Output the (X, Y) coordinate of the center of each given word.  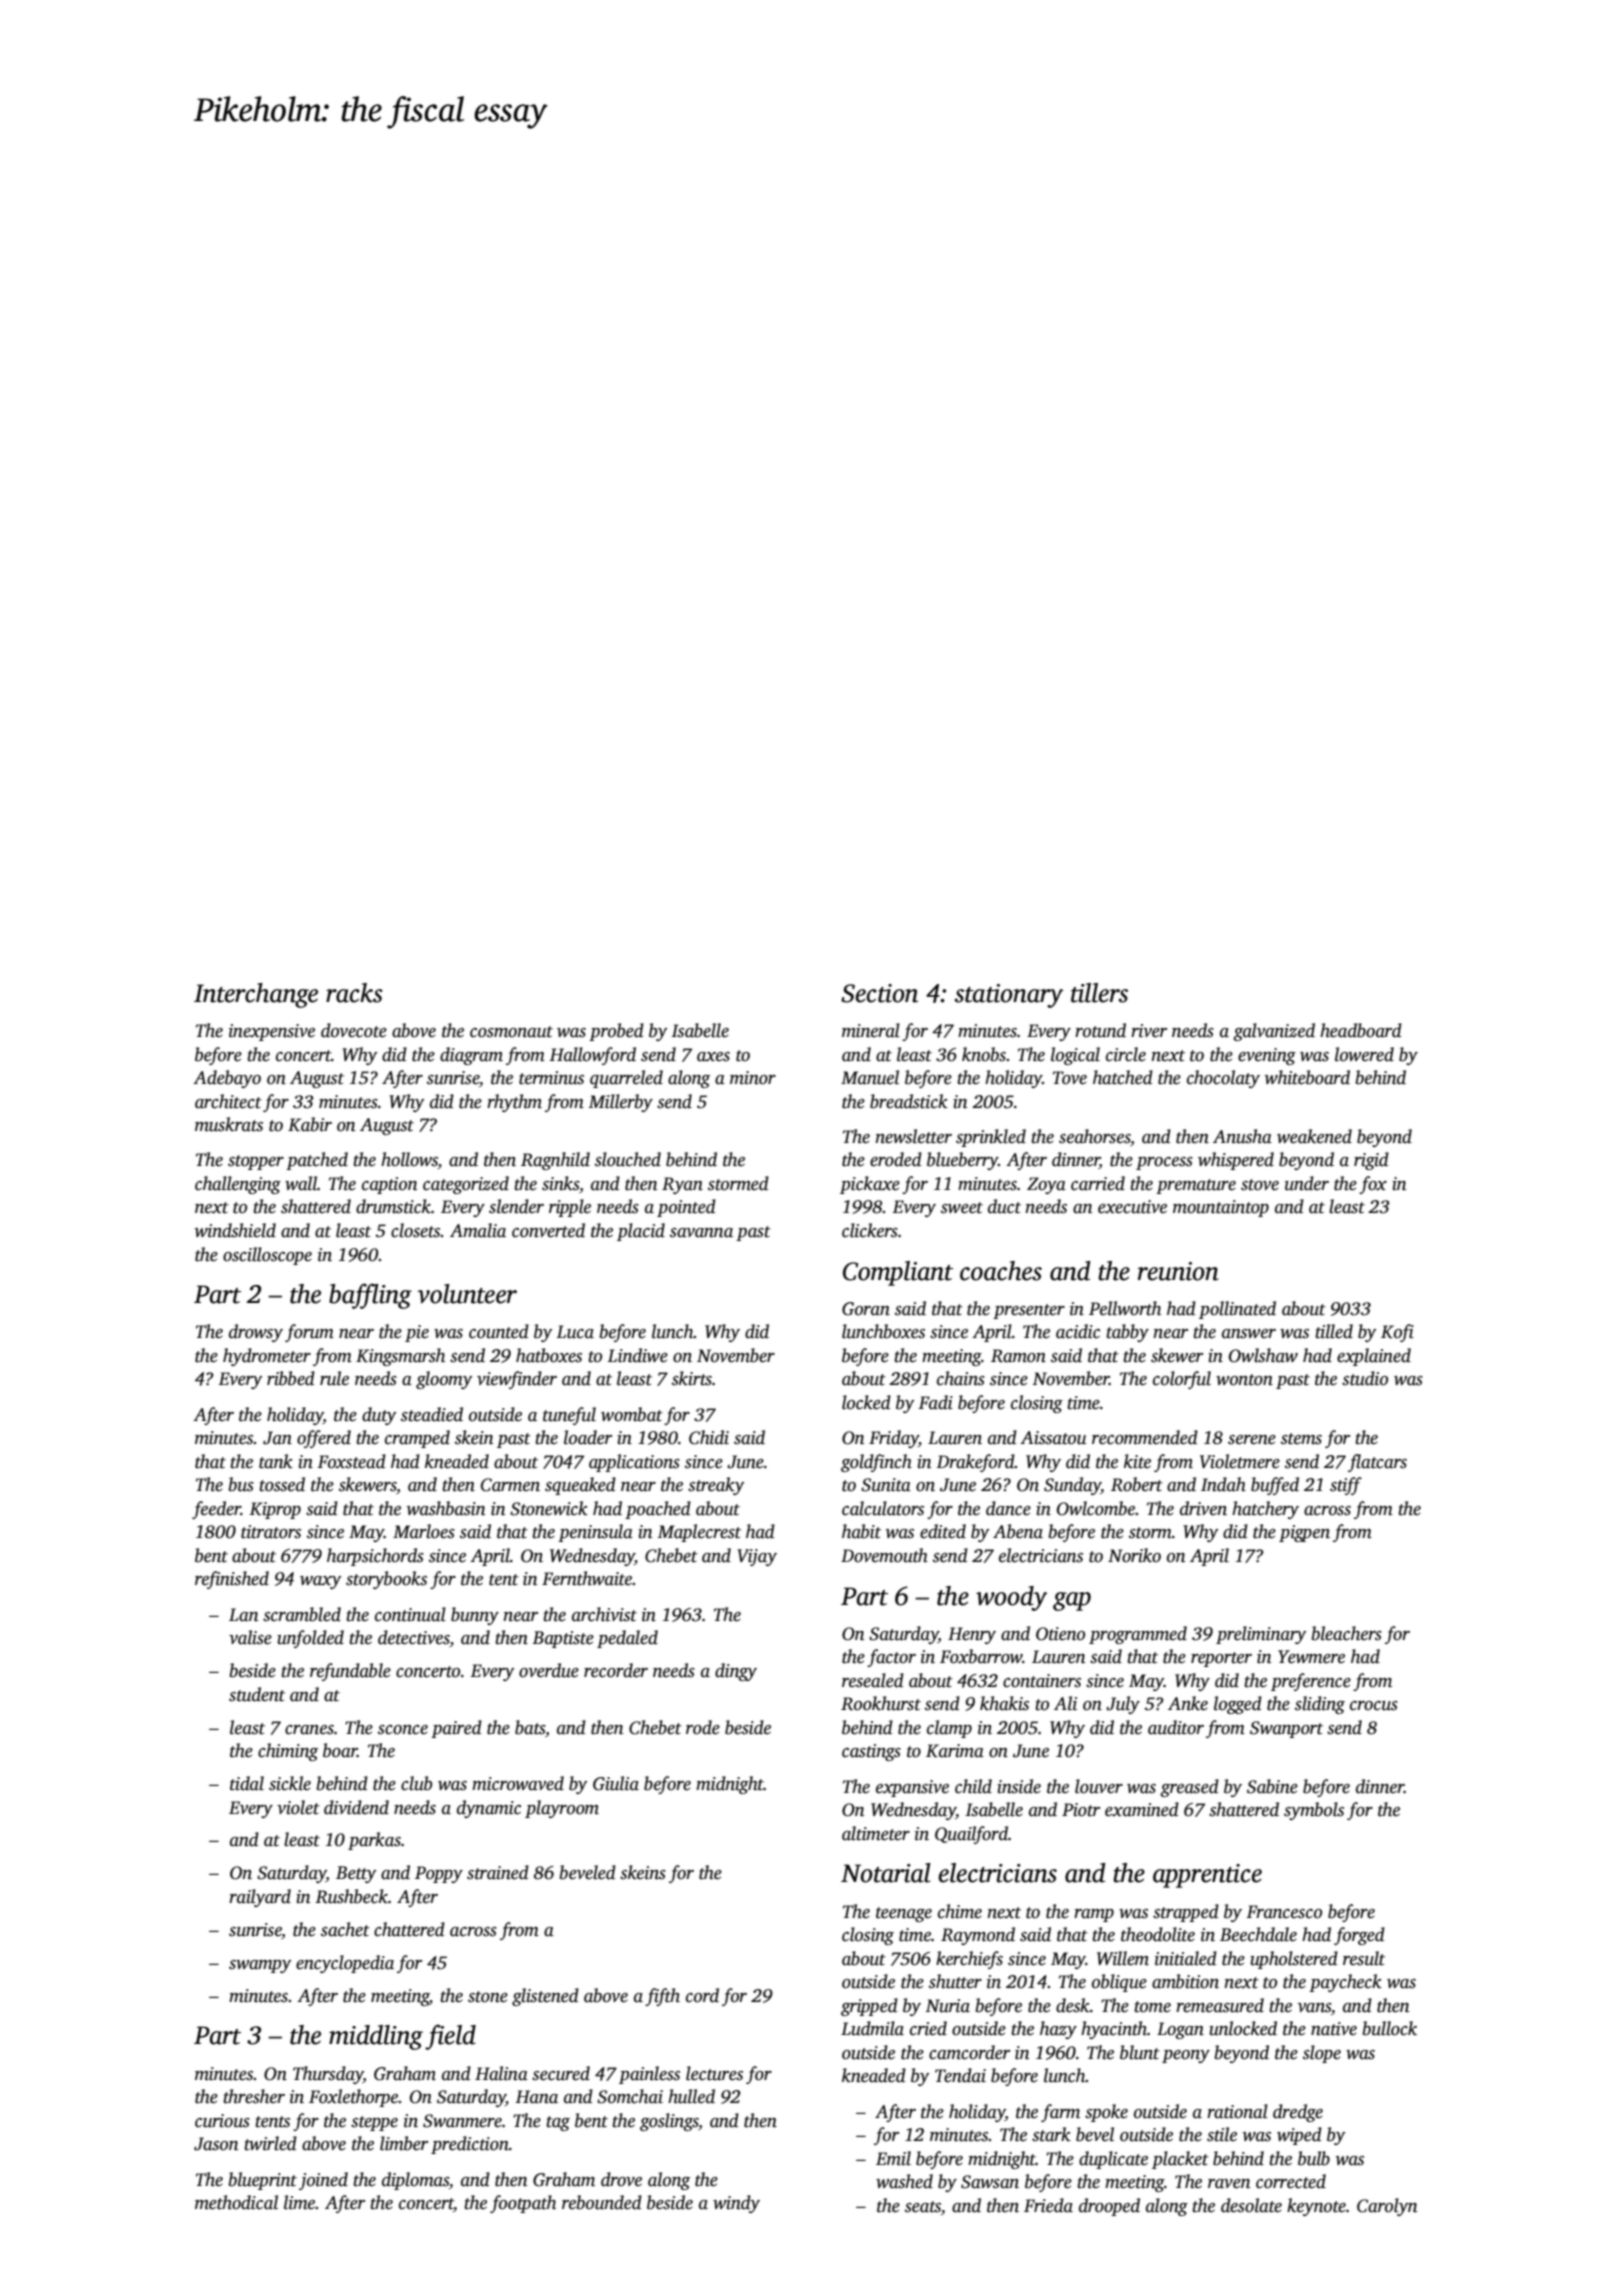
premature (1196, 1186)
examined (1142, 1809)
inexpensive (272, 1032)
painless (649, 2075)
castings (871, 1752)
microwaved (518, 1783)
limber (404, 2143)
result (1364, 1958)
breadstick (909, 1101)
